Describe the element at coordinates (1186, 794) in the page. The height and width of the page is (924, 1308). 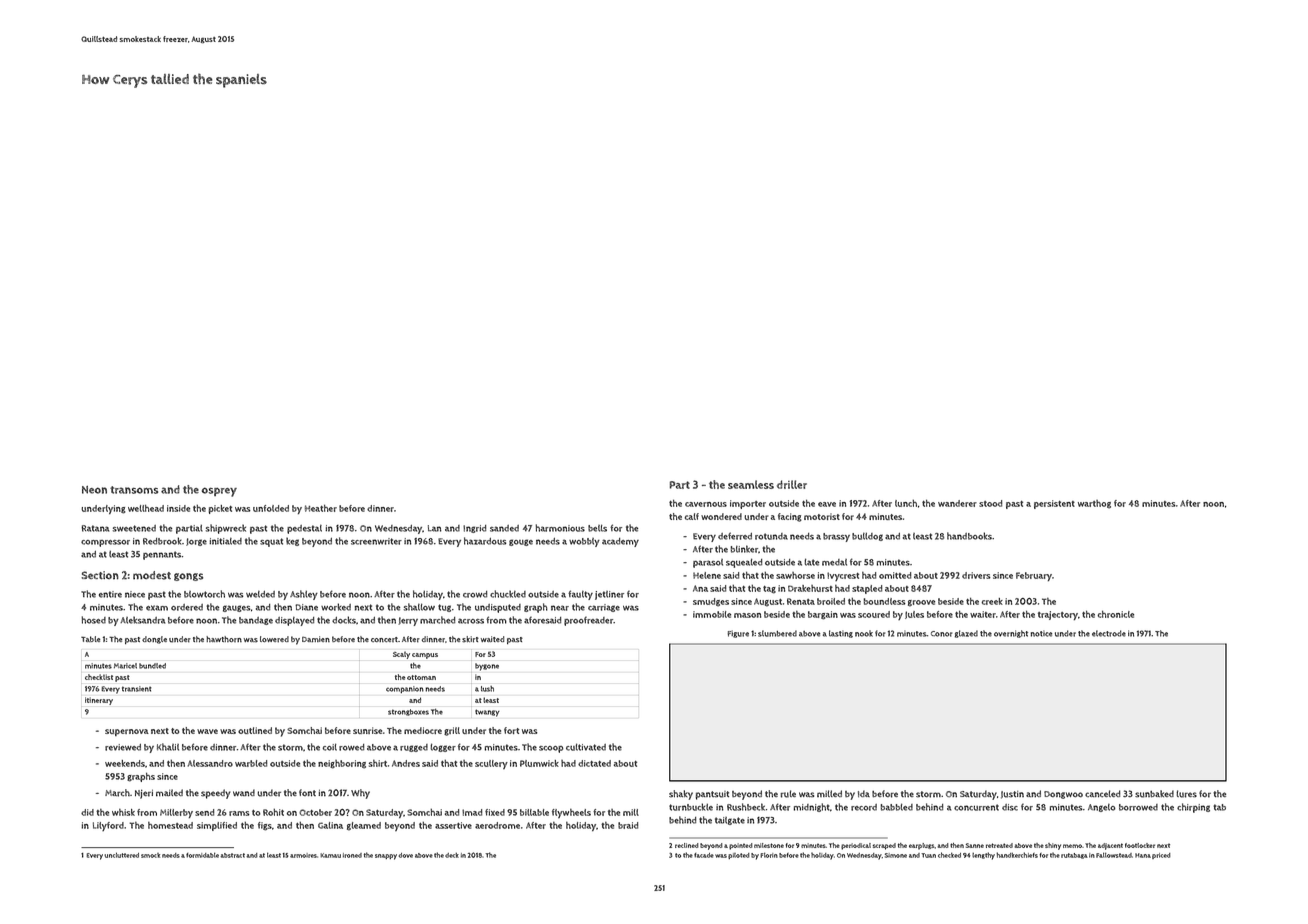
I see `lures` at that location.
